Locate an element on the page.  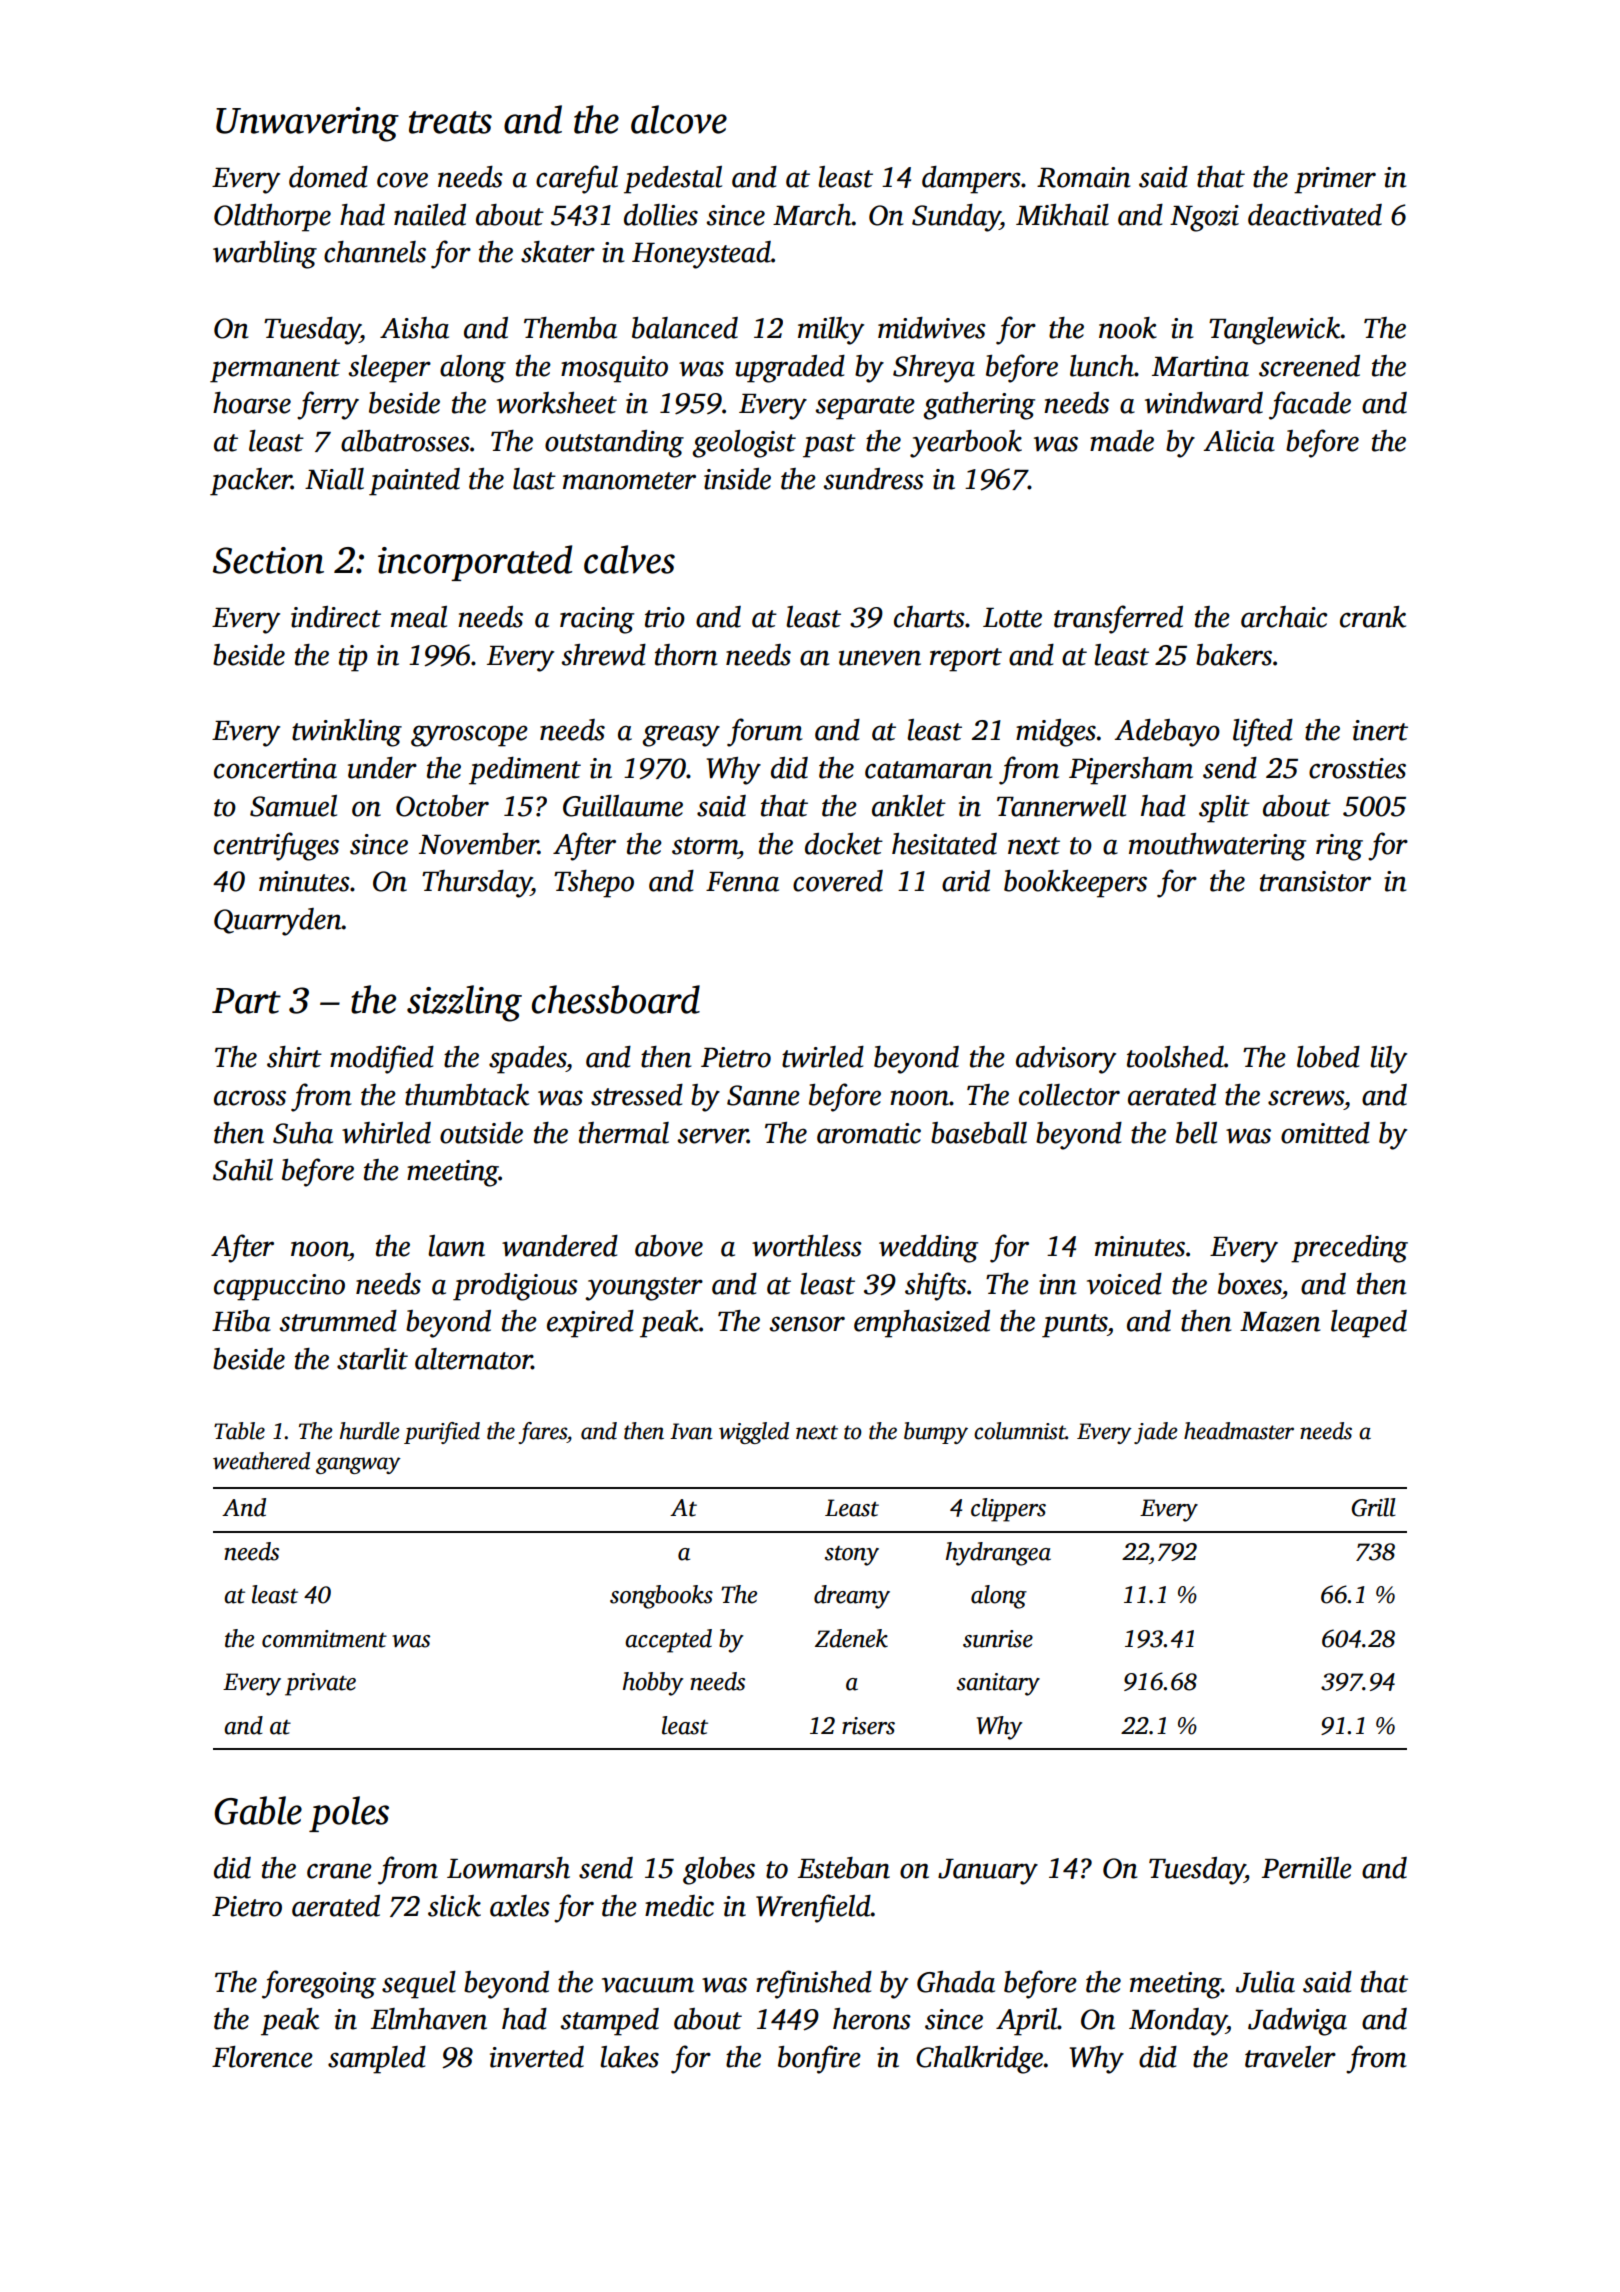
Grill is located at coordinates (1374, 1507).
